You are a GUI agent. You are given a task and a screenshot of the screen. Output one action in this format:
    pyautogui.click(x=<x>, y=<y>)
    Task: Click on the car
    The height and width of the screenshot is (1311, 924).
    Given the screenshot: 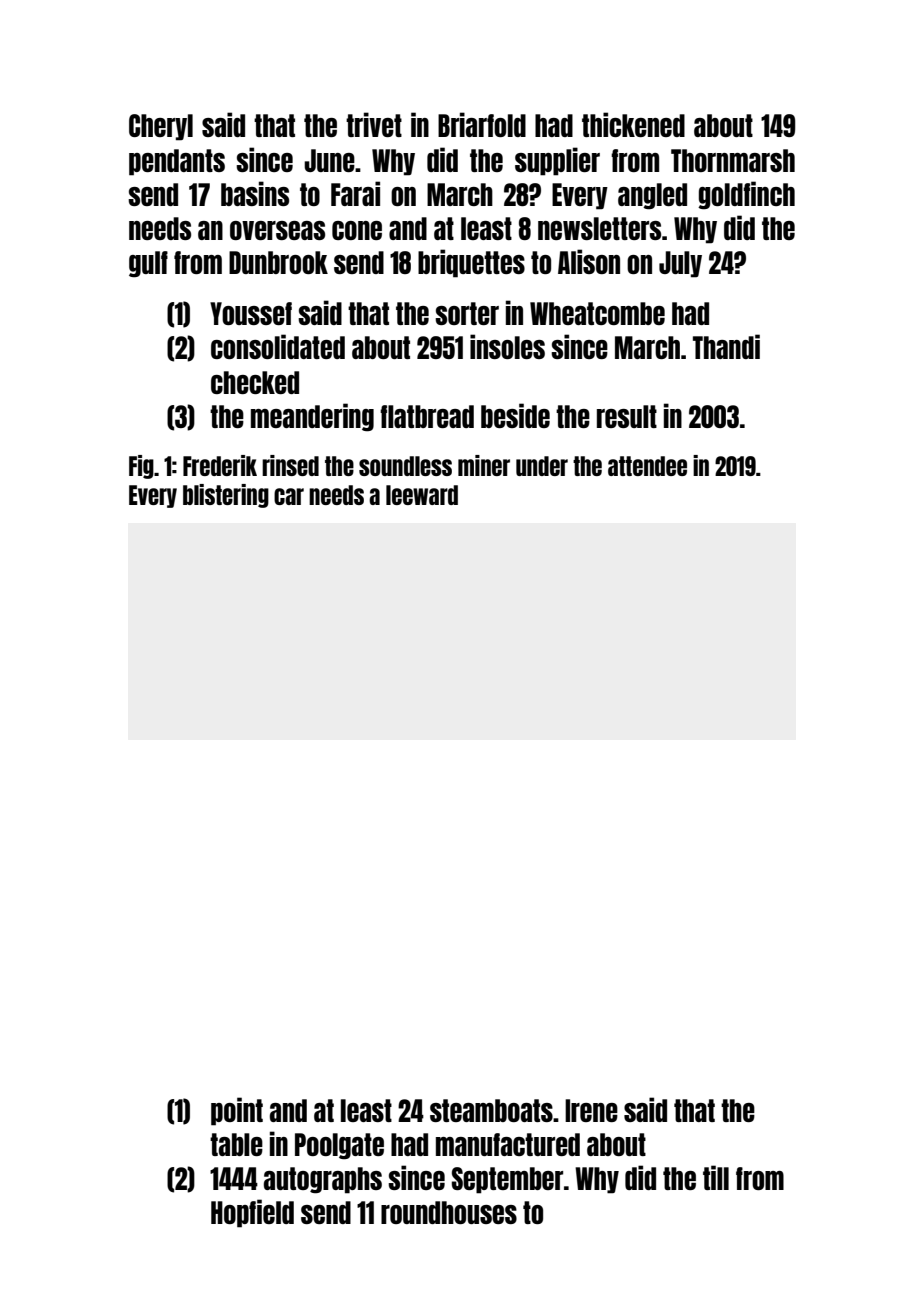 What is the action you would take?
    pyautogui.click(x=289, y=496)
